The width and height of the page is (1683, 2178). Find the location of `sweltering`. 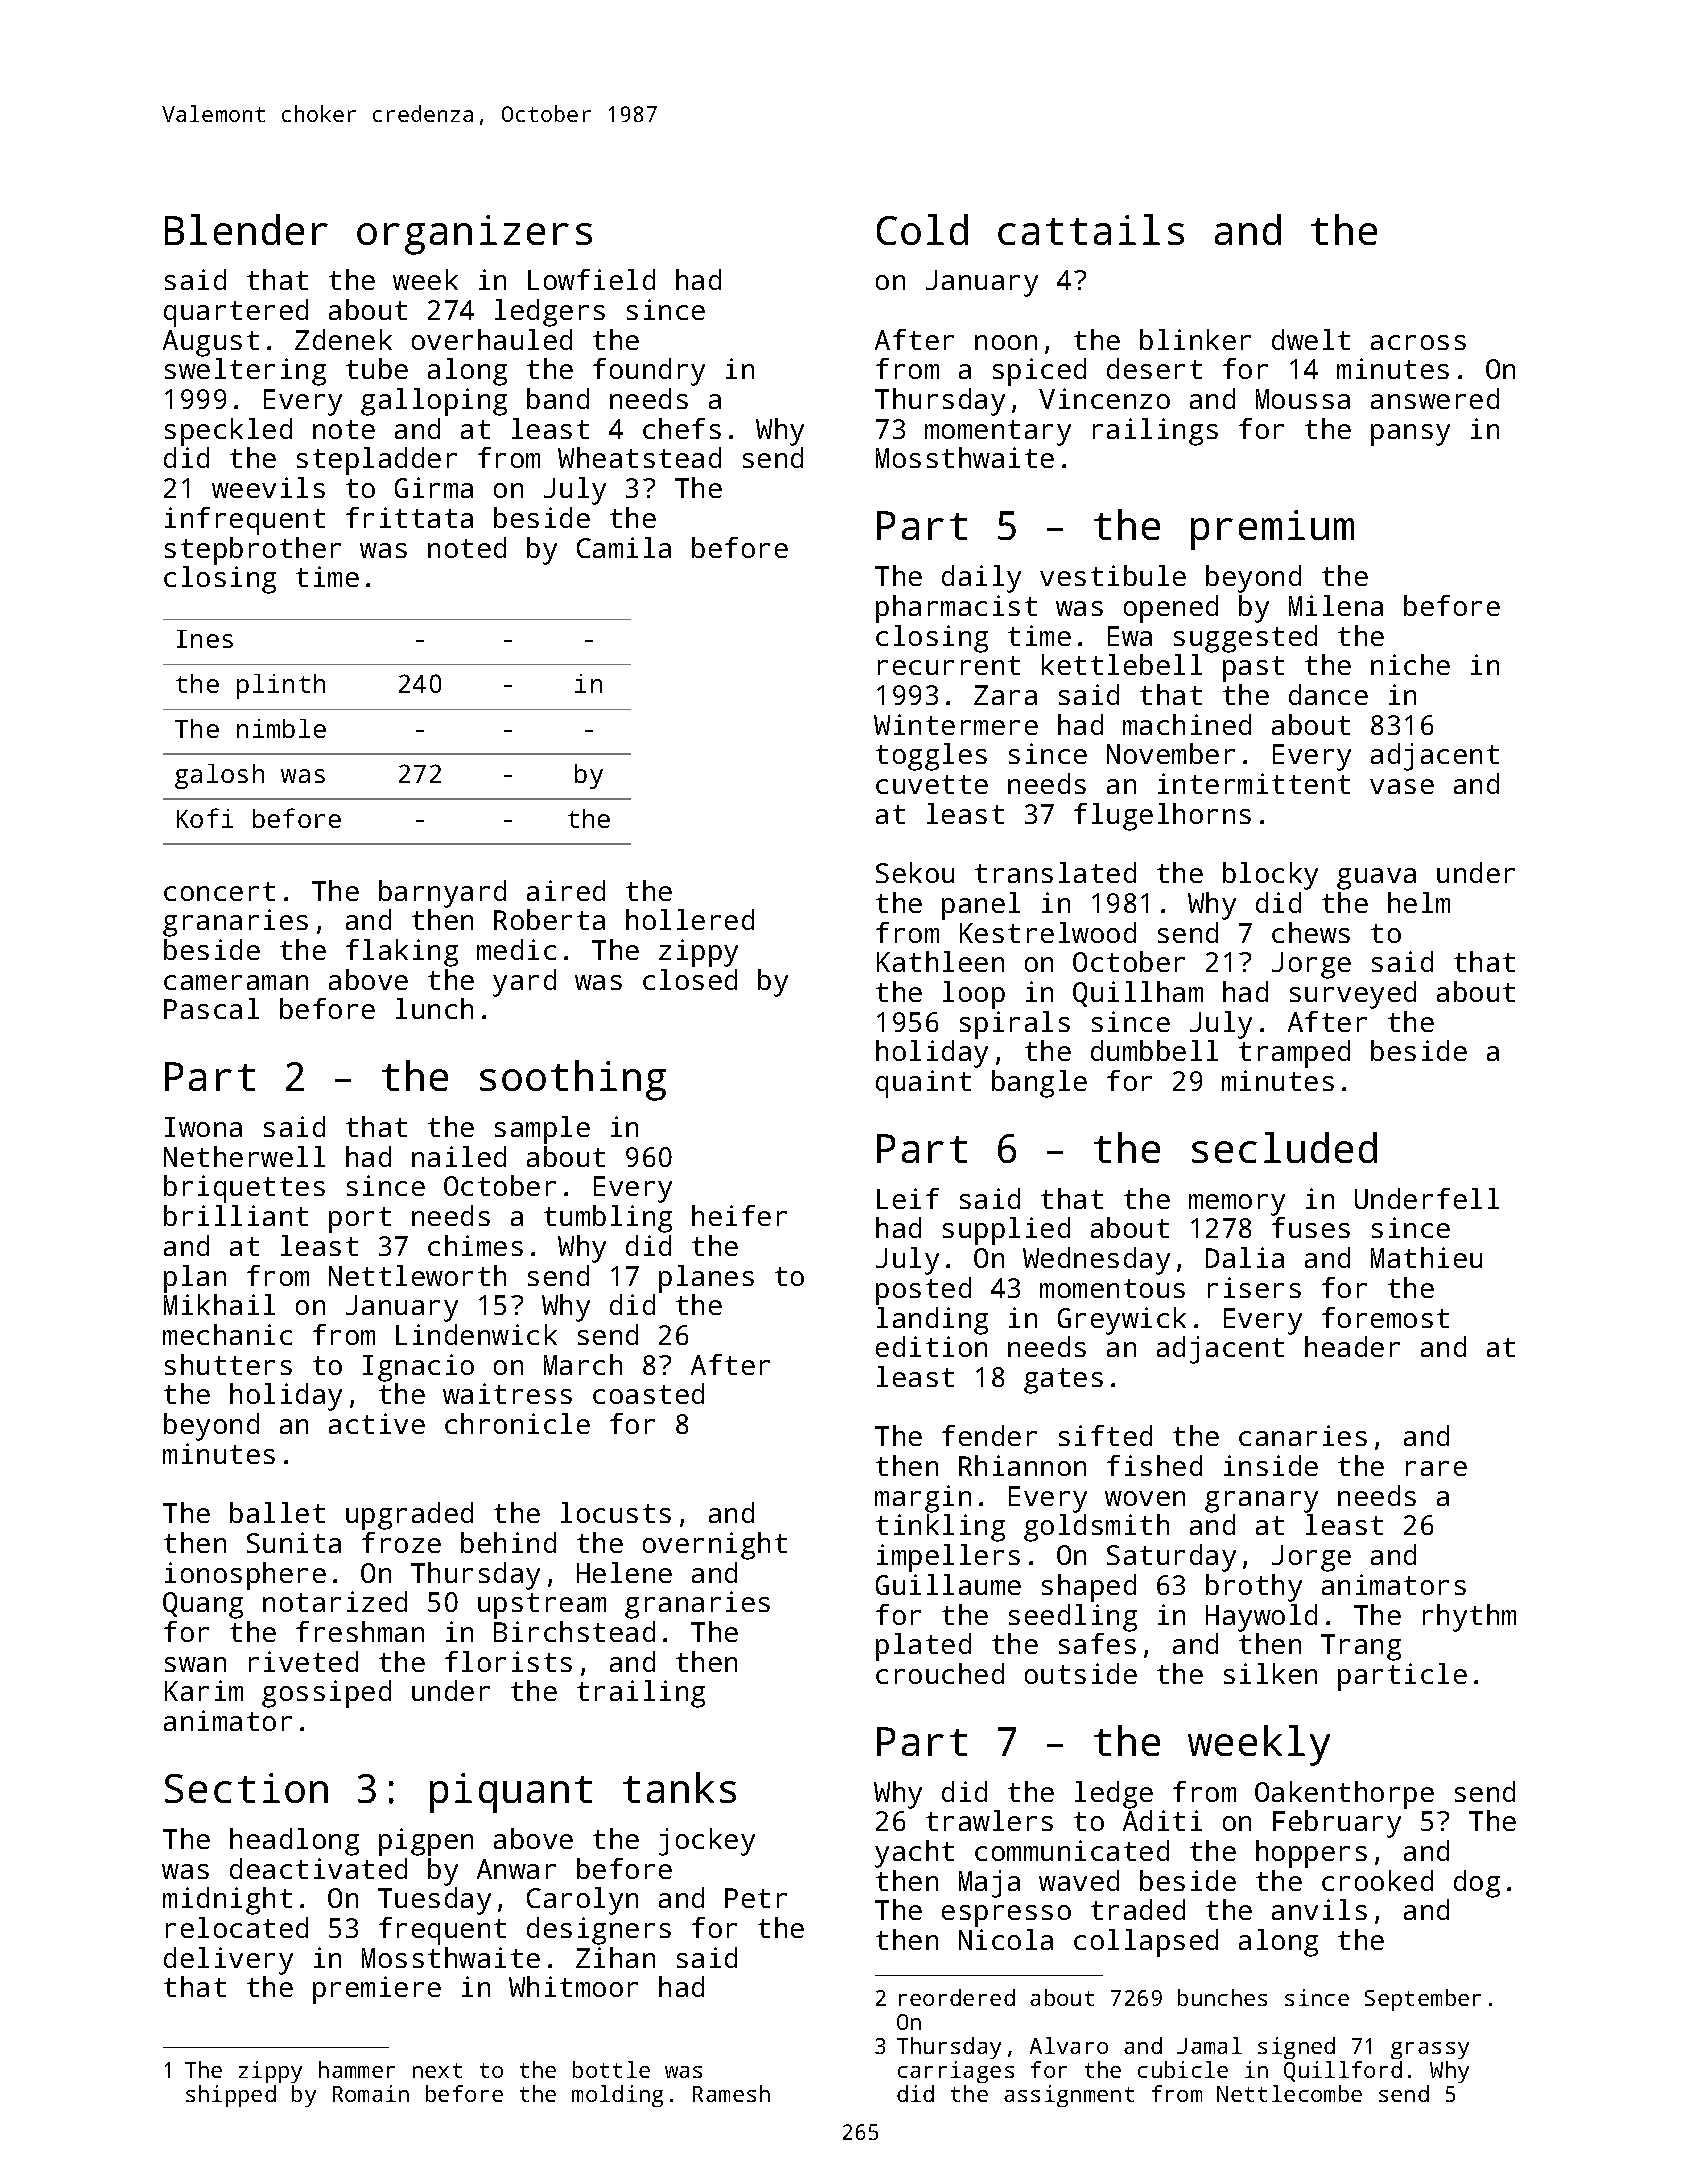

sweltering is located at coordinates (245, 372).
